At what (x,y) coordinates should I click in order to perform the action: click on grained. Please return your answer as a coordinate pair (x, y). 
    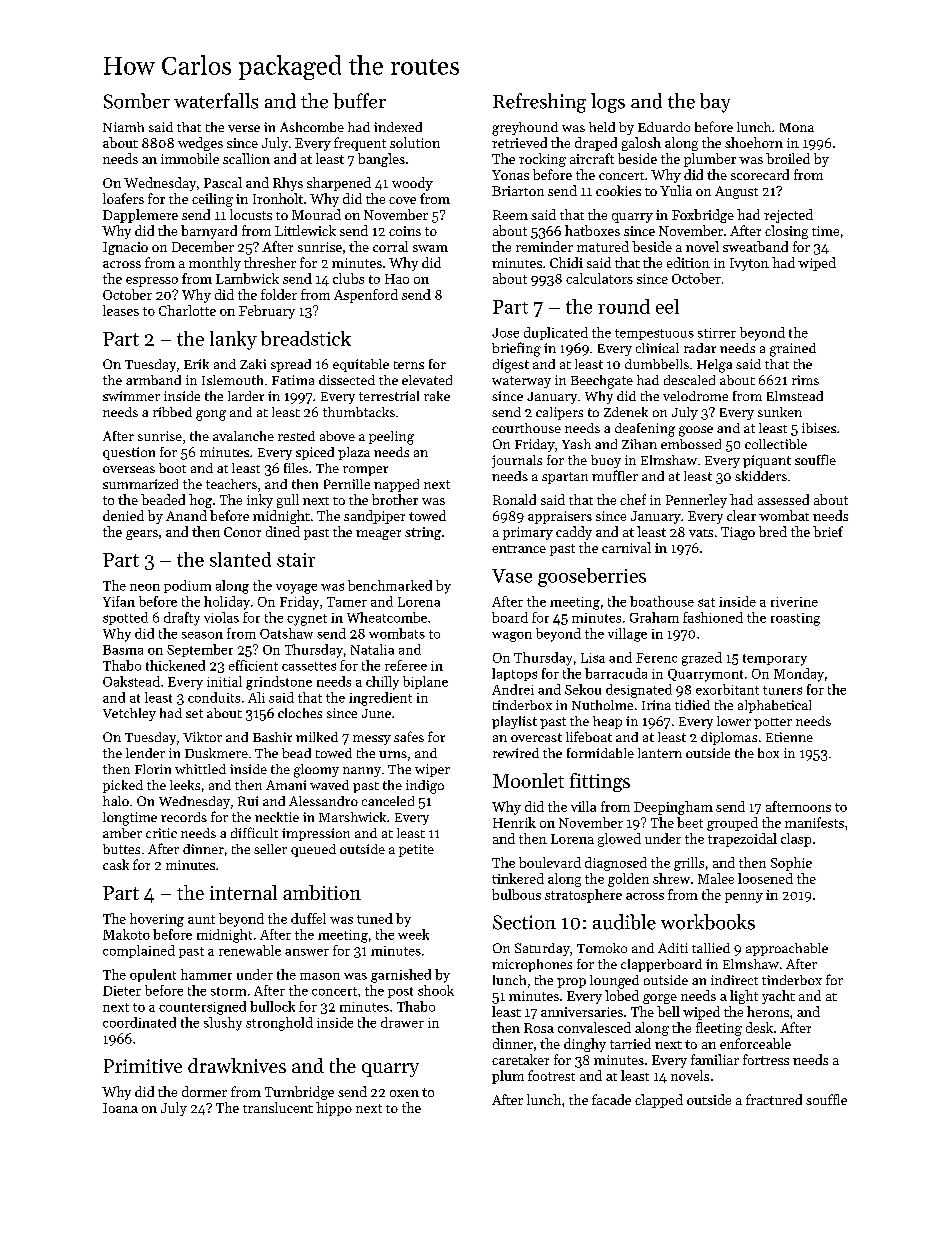
    Looking at the image, I should click on (793, 350).
